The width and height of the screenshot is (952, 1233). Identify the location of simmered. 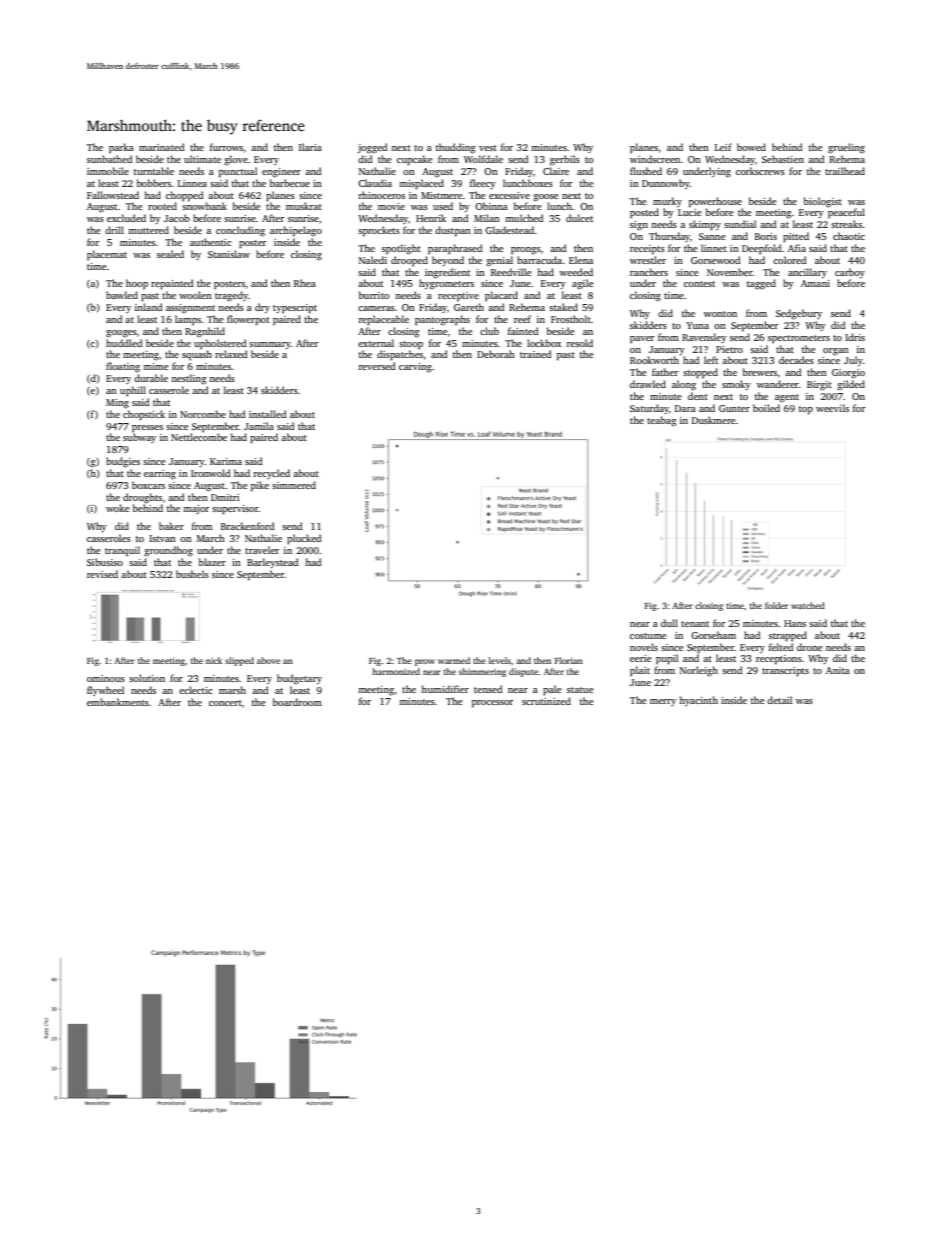
(294, 485).
